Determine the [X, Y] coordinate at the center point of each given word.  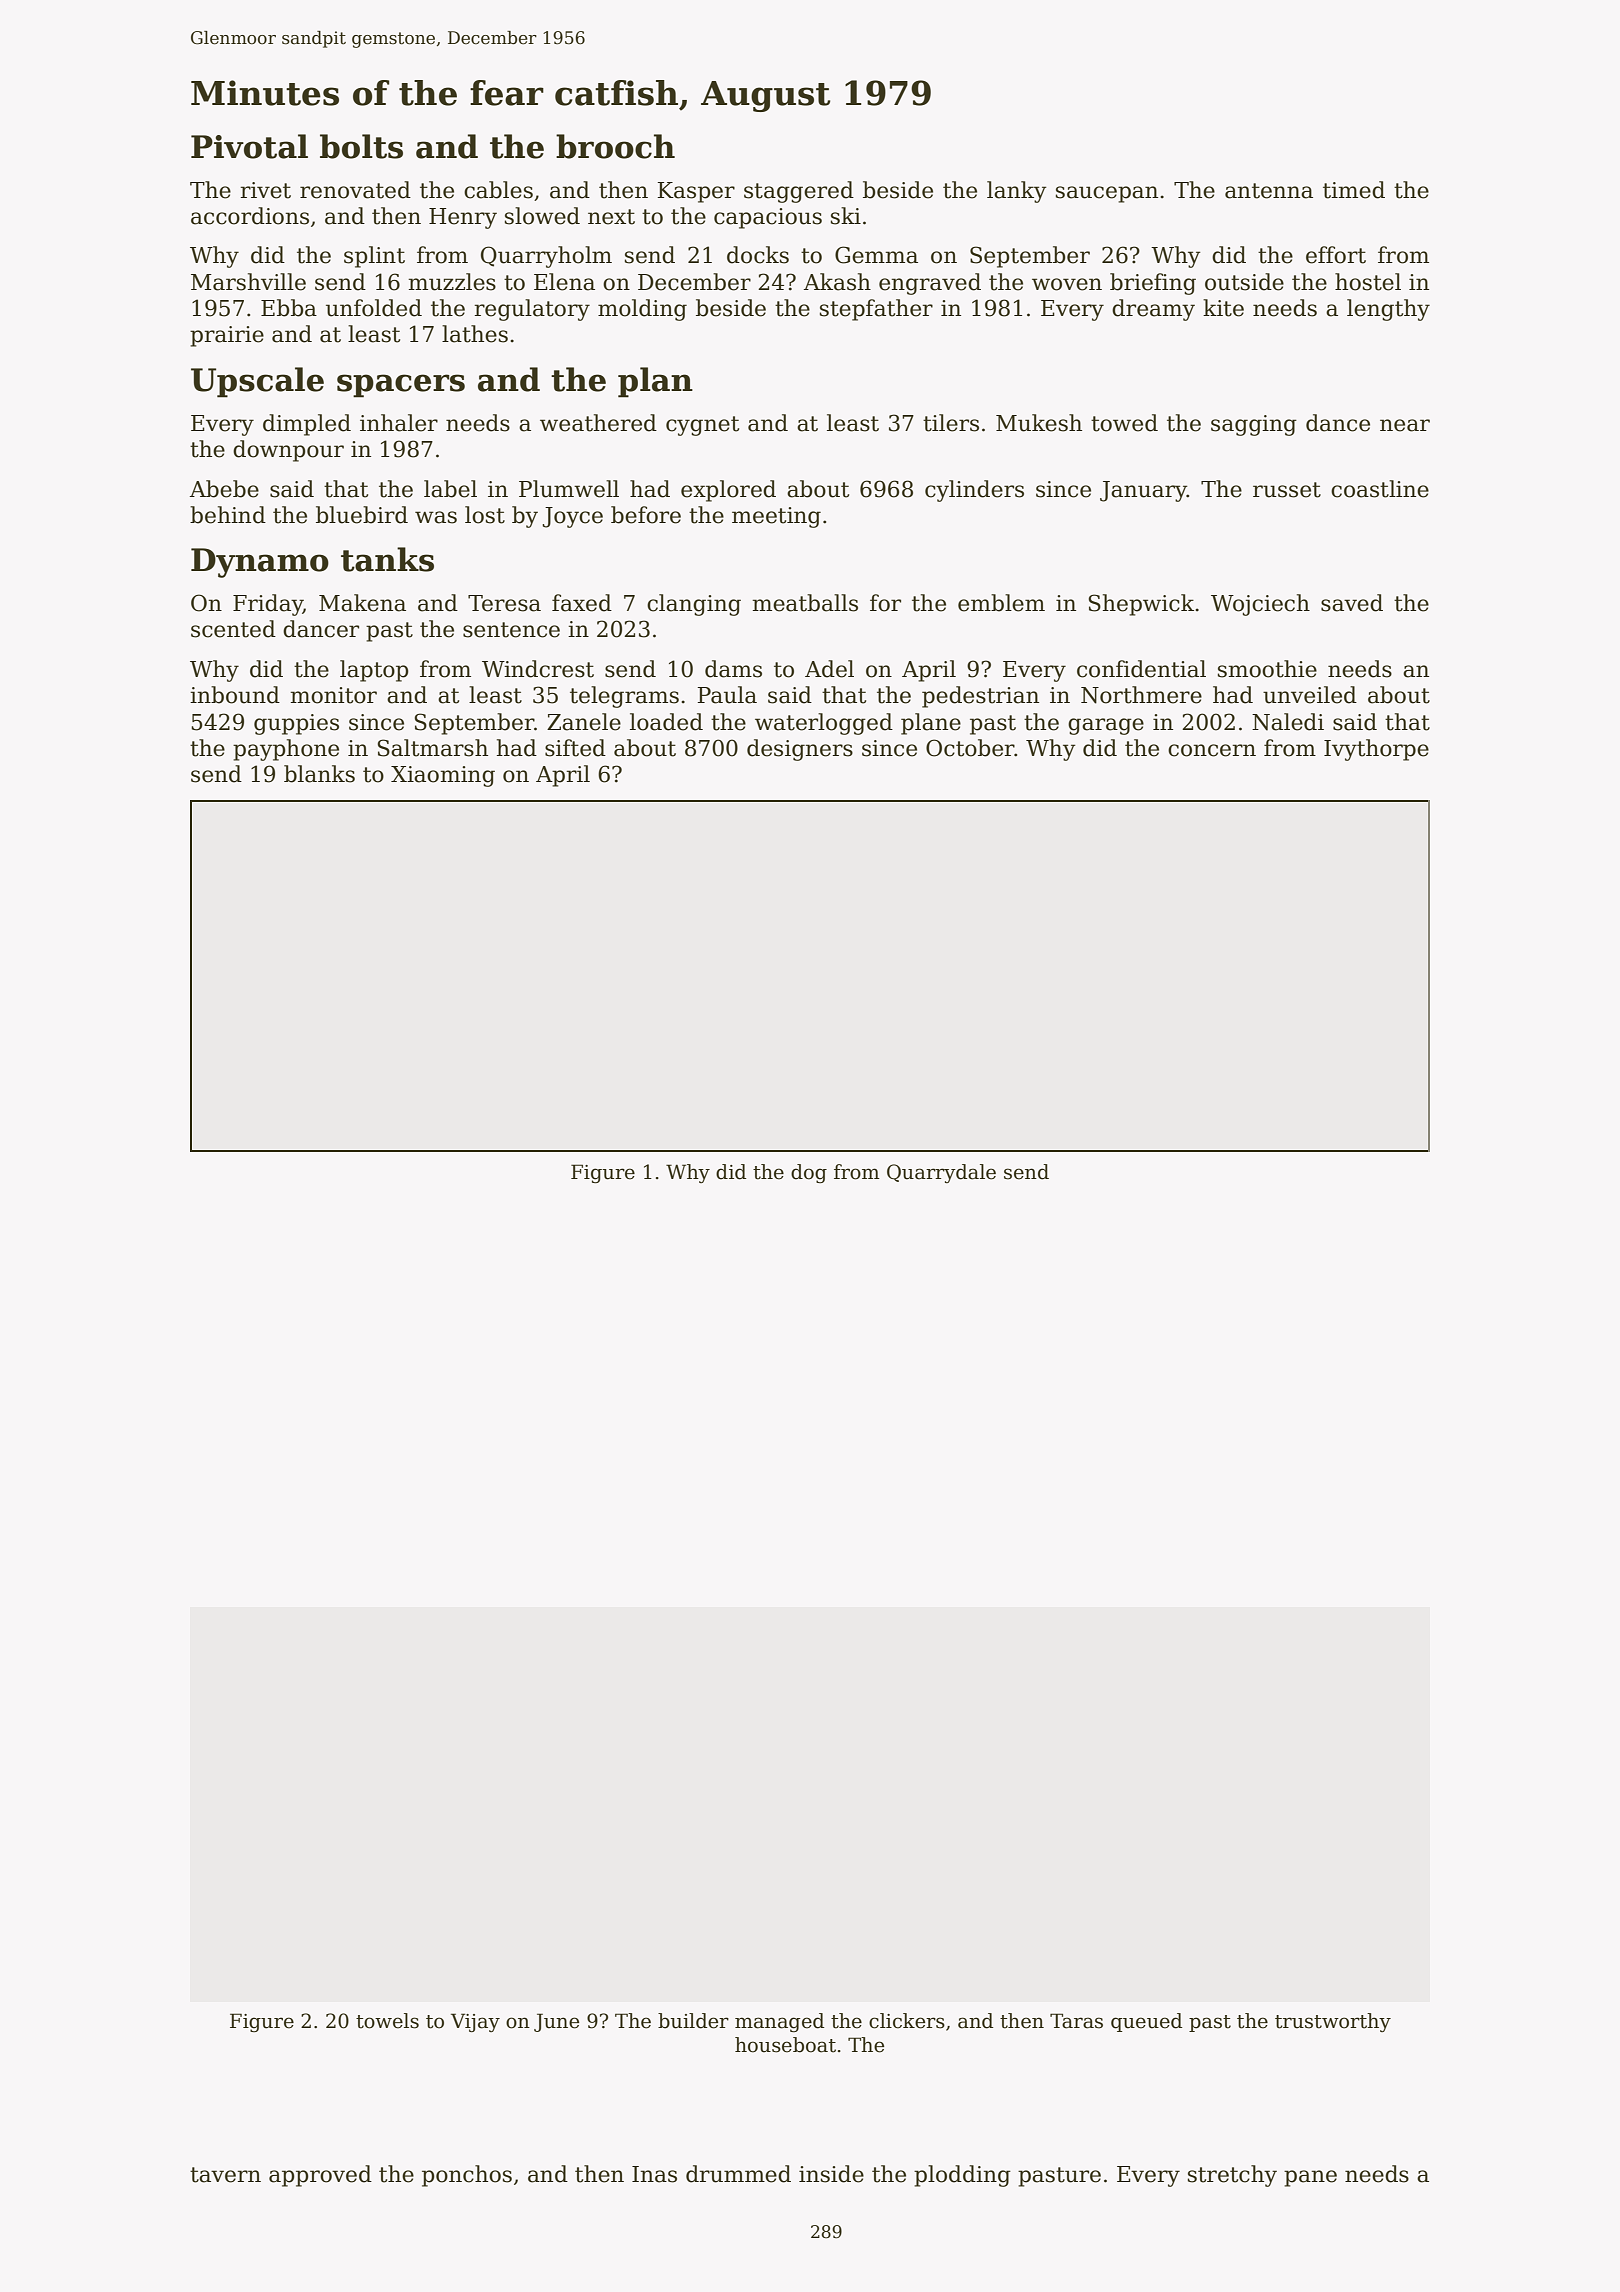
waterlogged [824, 724]
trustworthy [1333, 2022]
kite [1223, 308]
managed [779, 2022]
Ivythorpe [1376, 750]
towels [387, 2021]
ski [846, 216]
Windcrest [538, 669]
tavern [225, 2175]
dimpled [307, 425]
